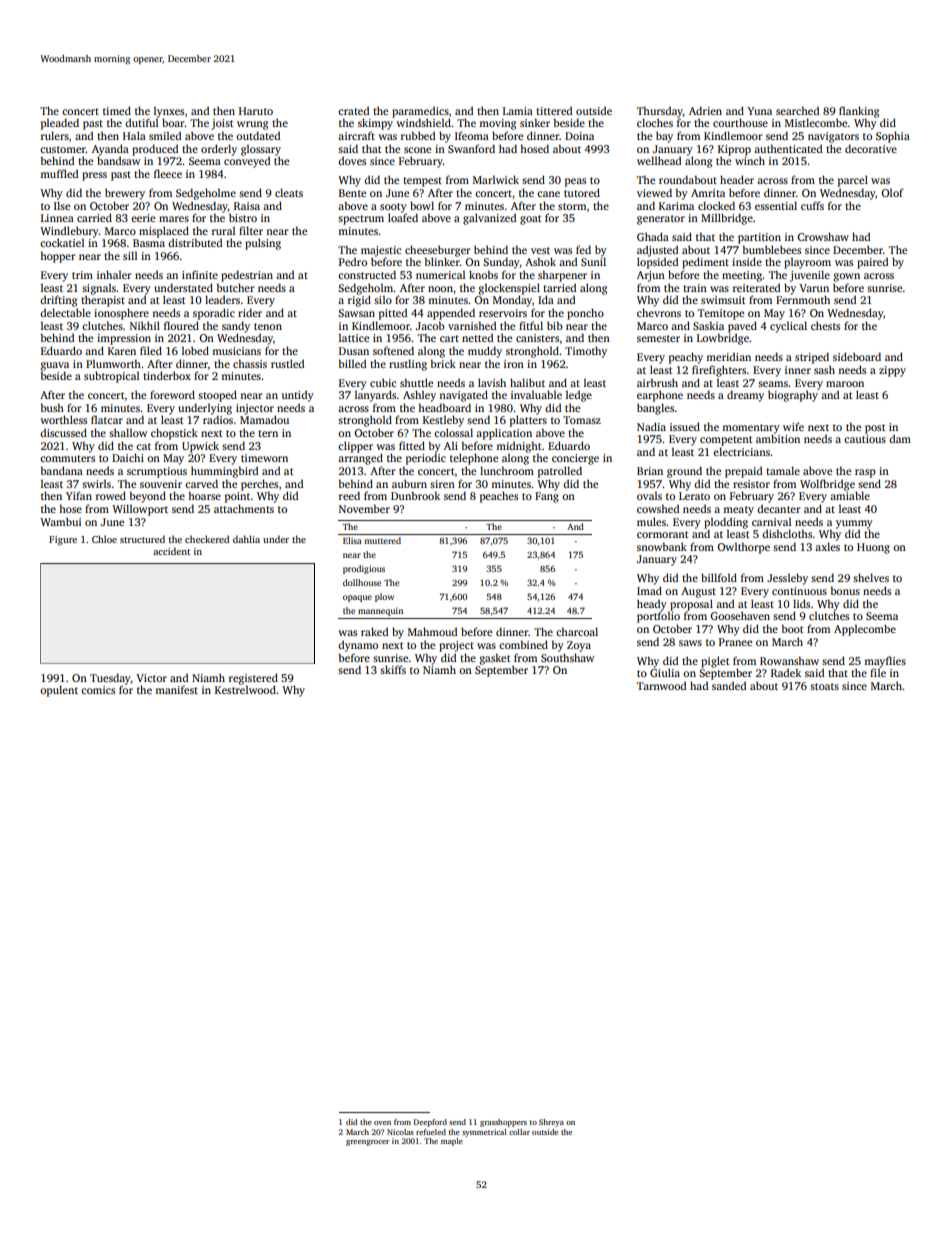  What do you see at coordinates (743, 472) in the screenshot?
I see `prepaid` at bounding box center [743, 472].
